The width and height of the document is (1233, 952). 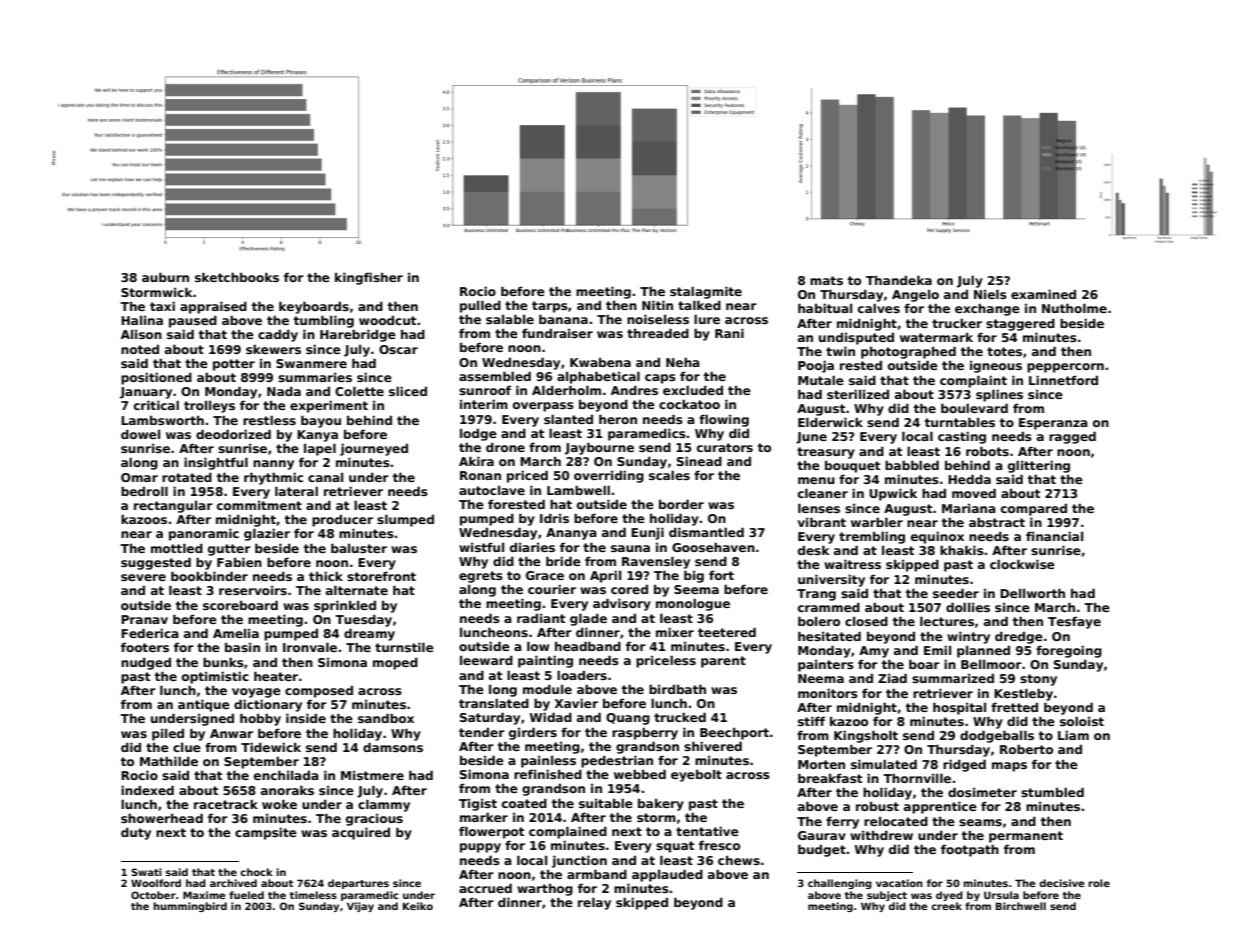 What do you see at coordinates (706, 292) in the document?
I see `stalagmite` at bounding box center [706, 292].
